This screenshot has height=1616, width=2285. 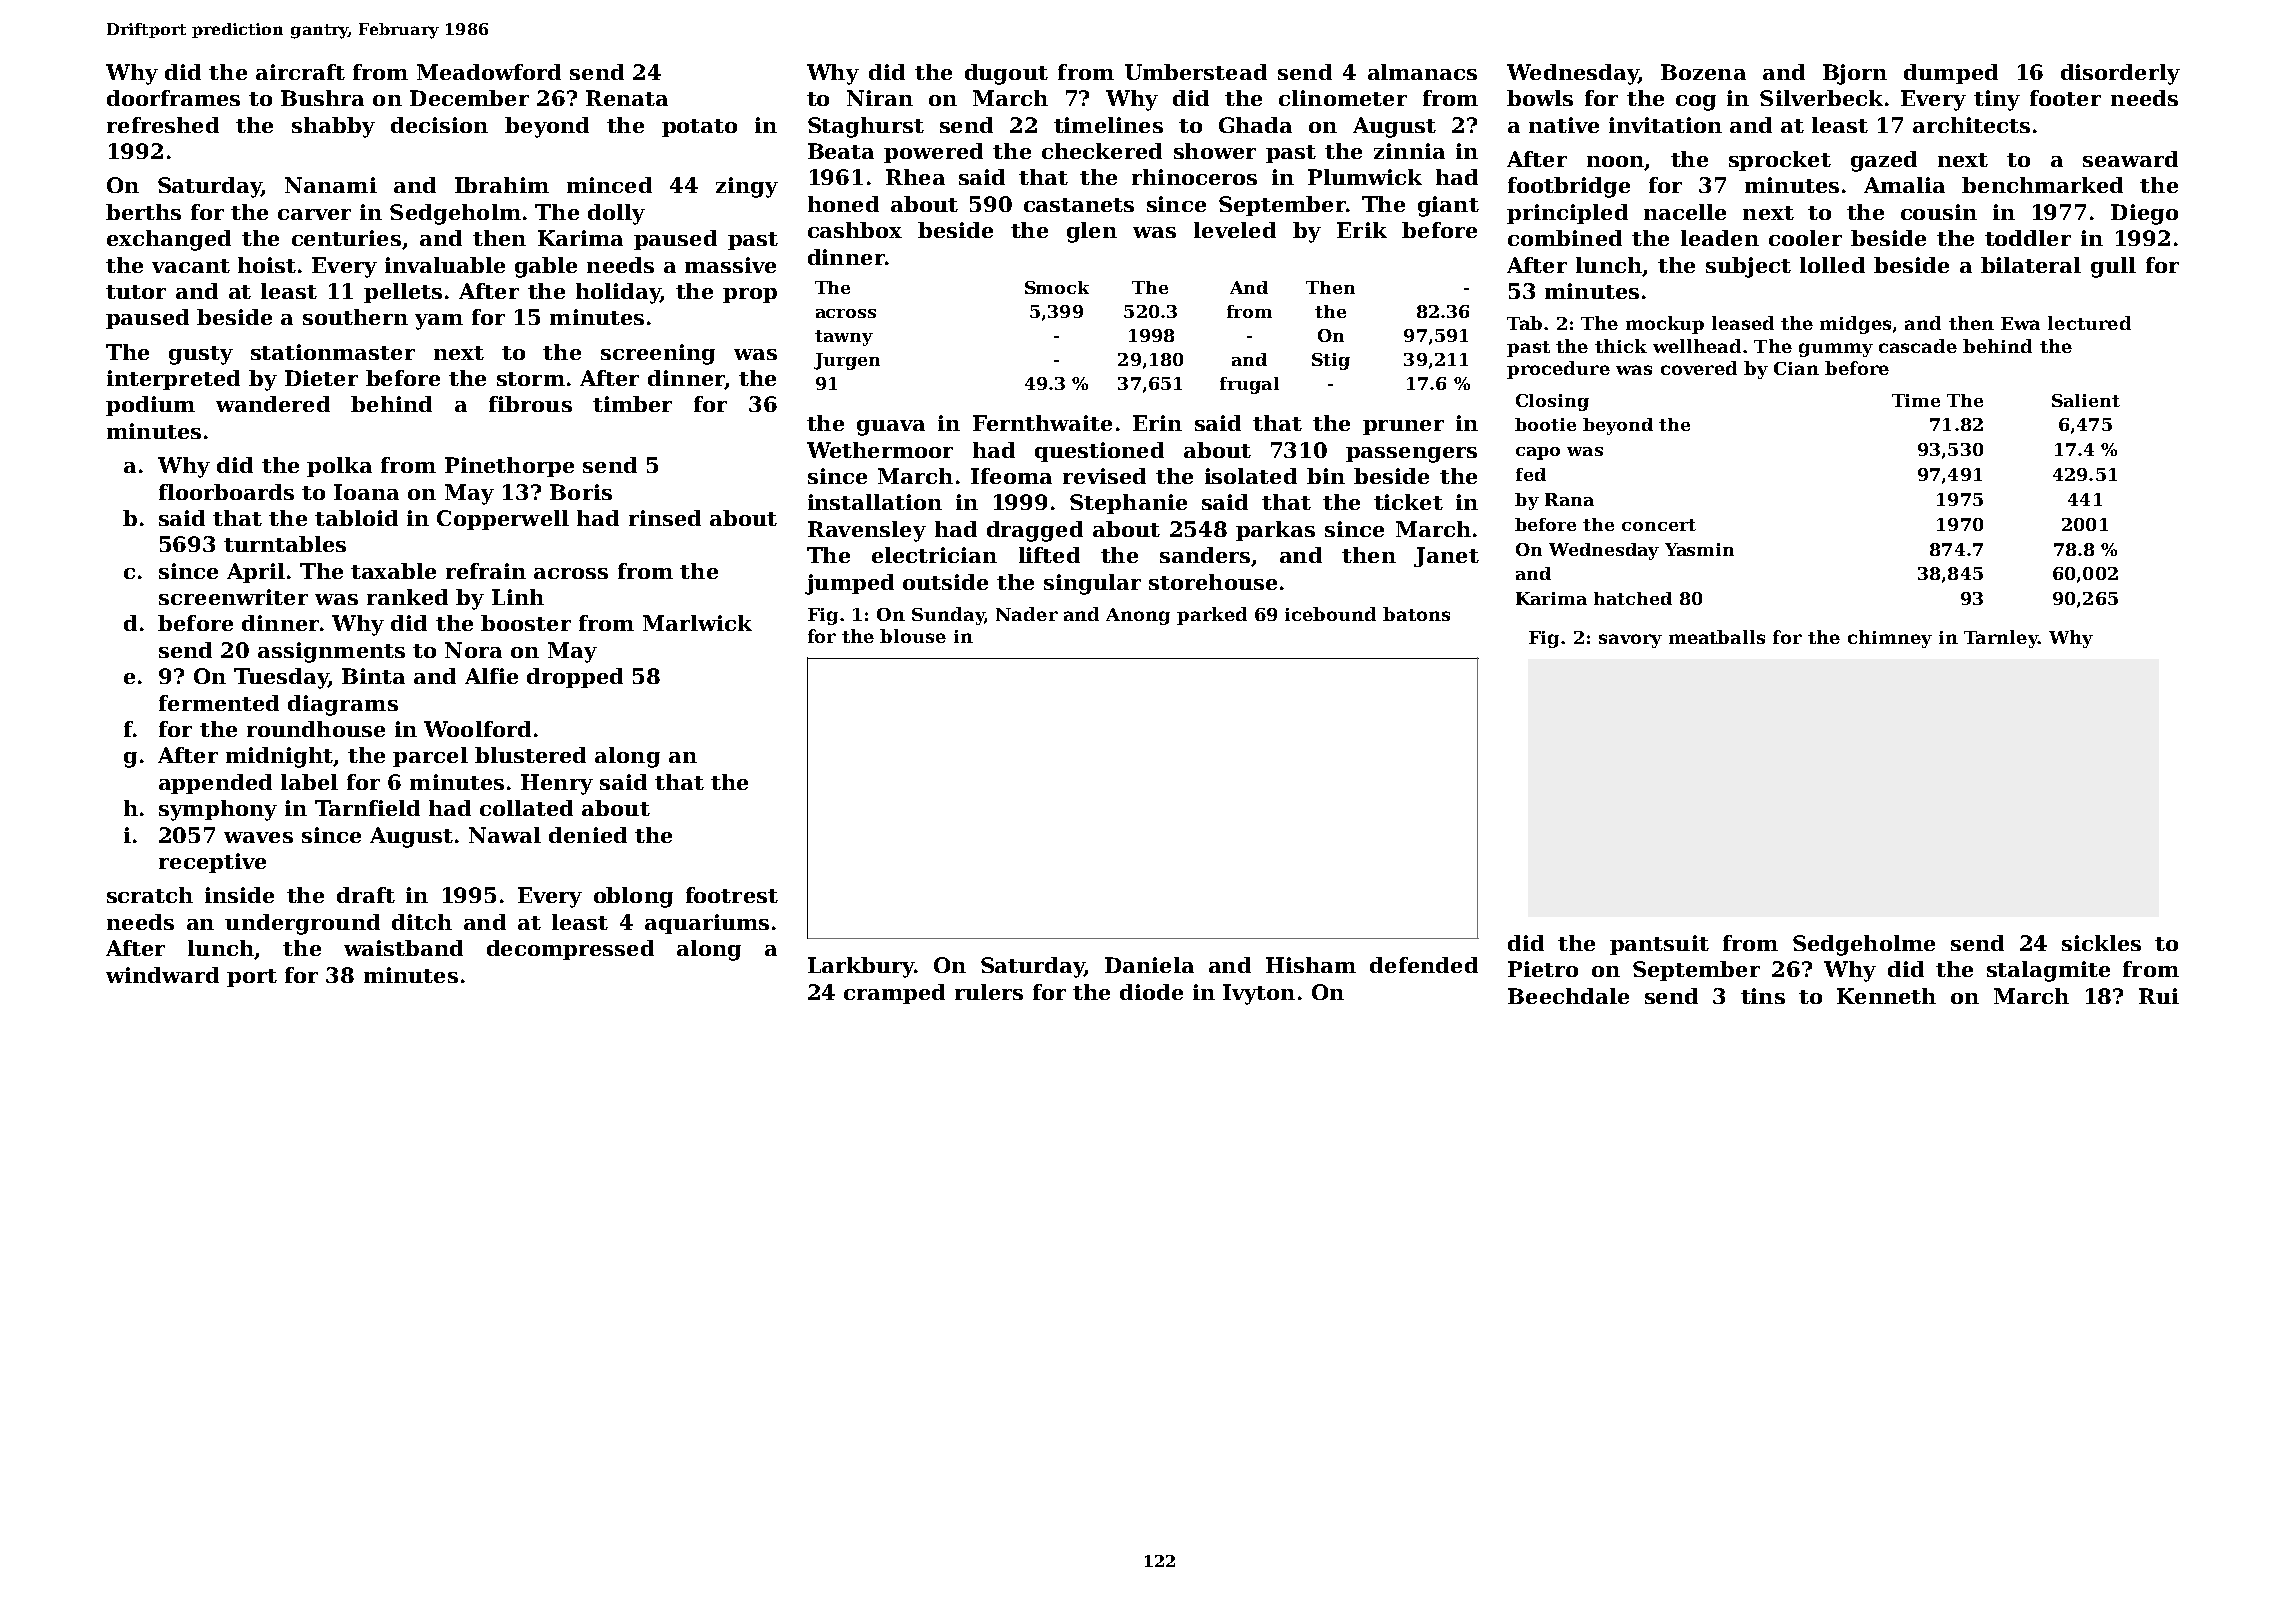 What do you see at coordinates (162, 975) in the screenshot?
I see `windward` at bounding box center [162, 975].
